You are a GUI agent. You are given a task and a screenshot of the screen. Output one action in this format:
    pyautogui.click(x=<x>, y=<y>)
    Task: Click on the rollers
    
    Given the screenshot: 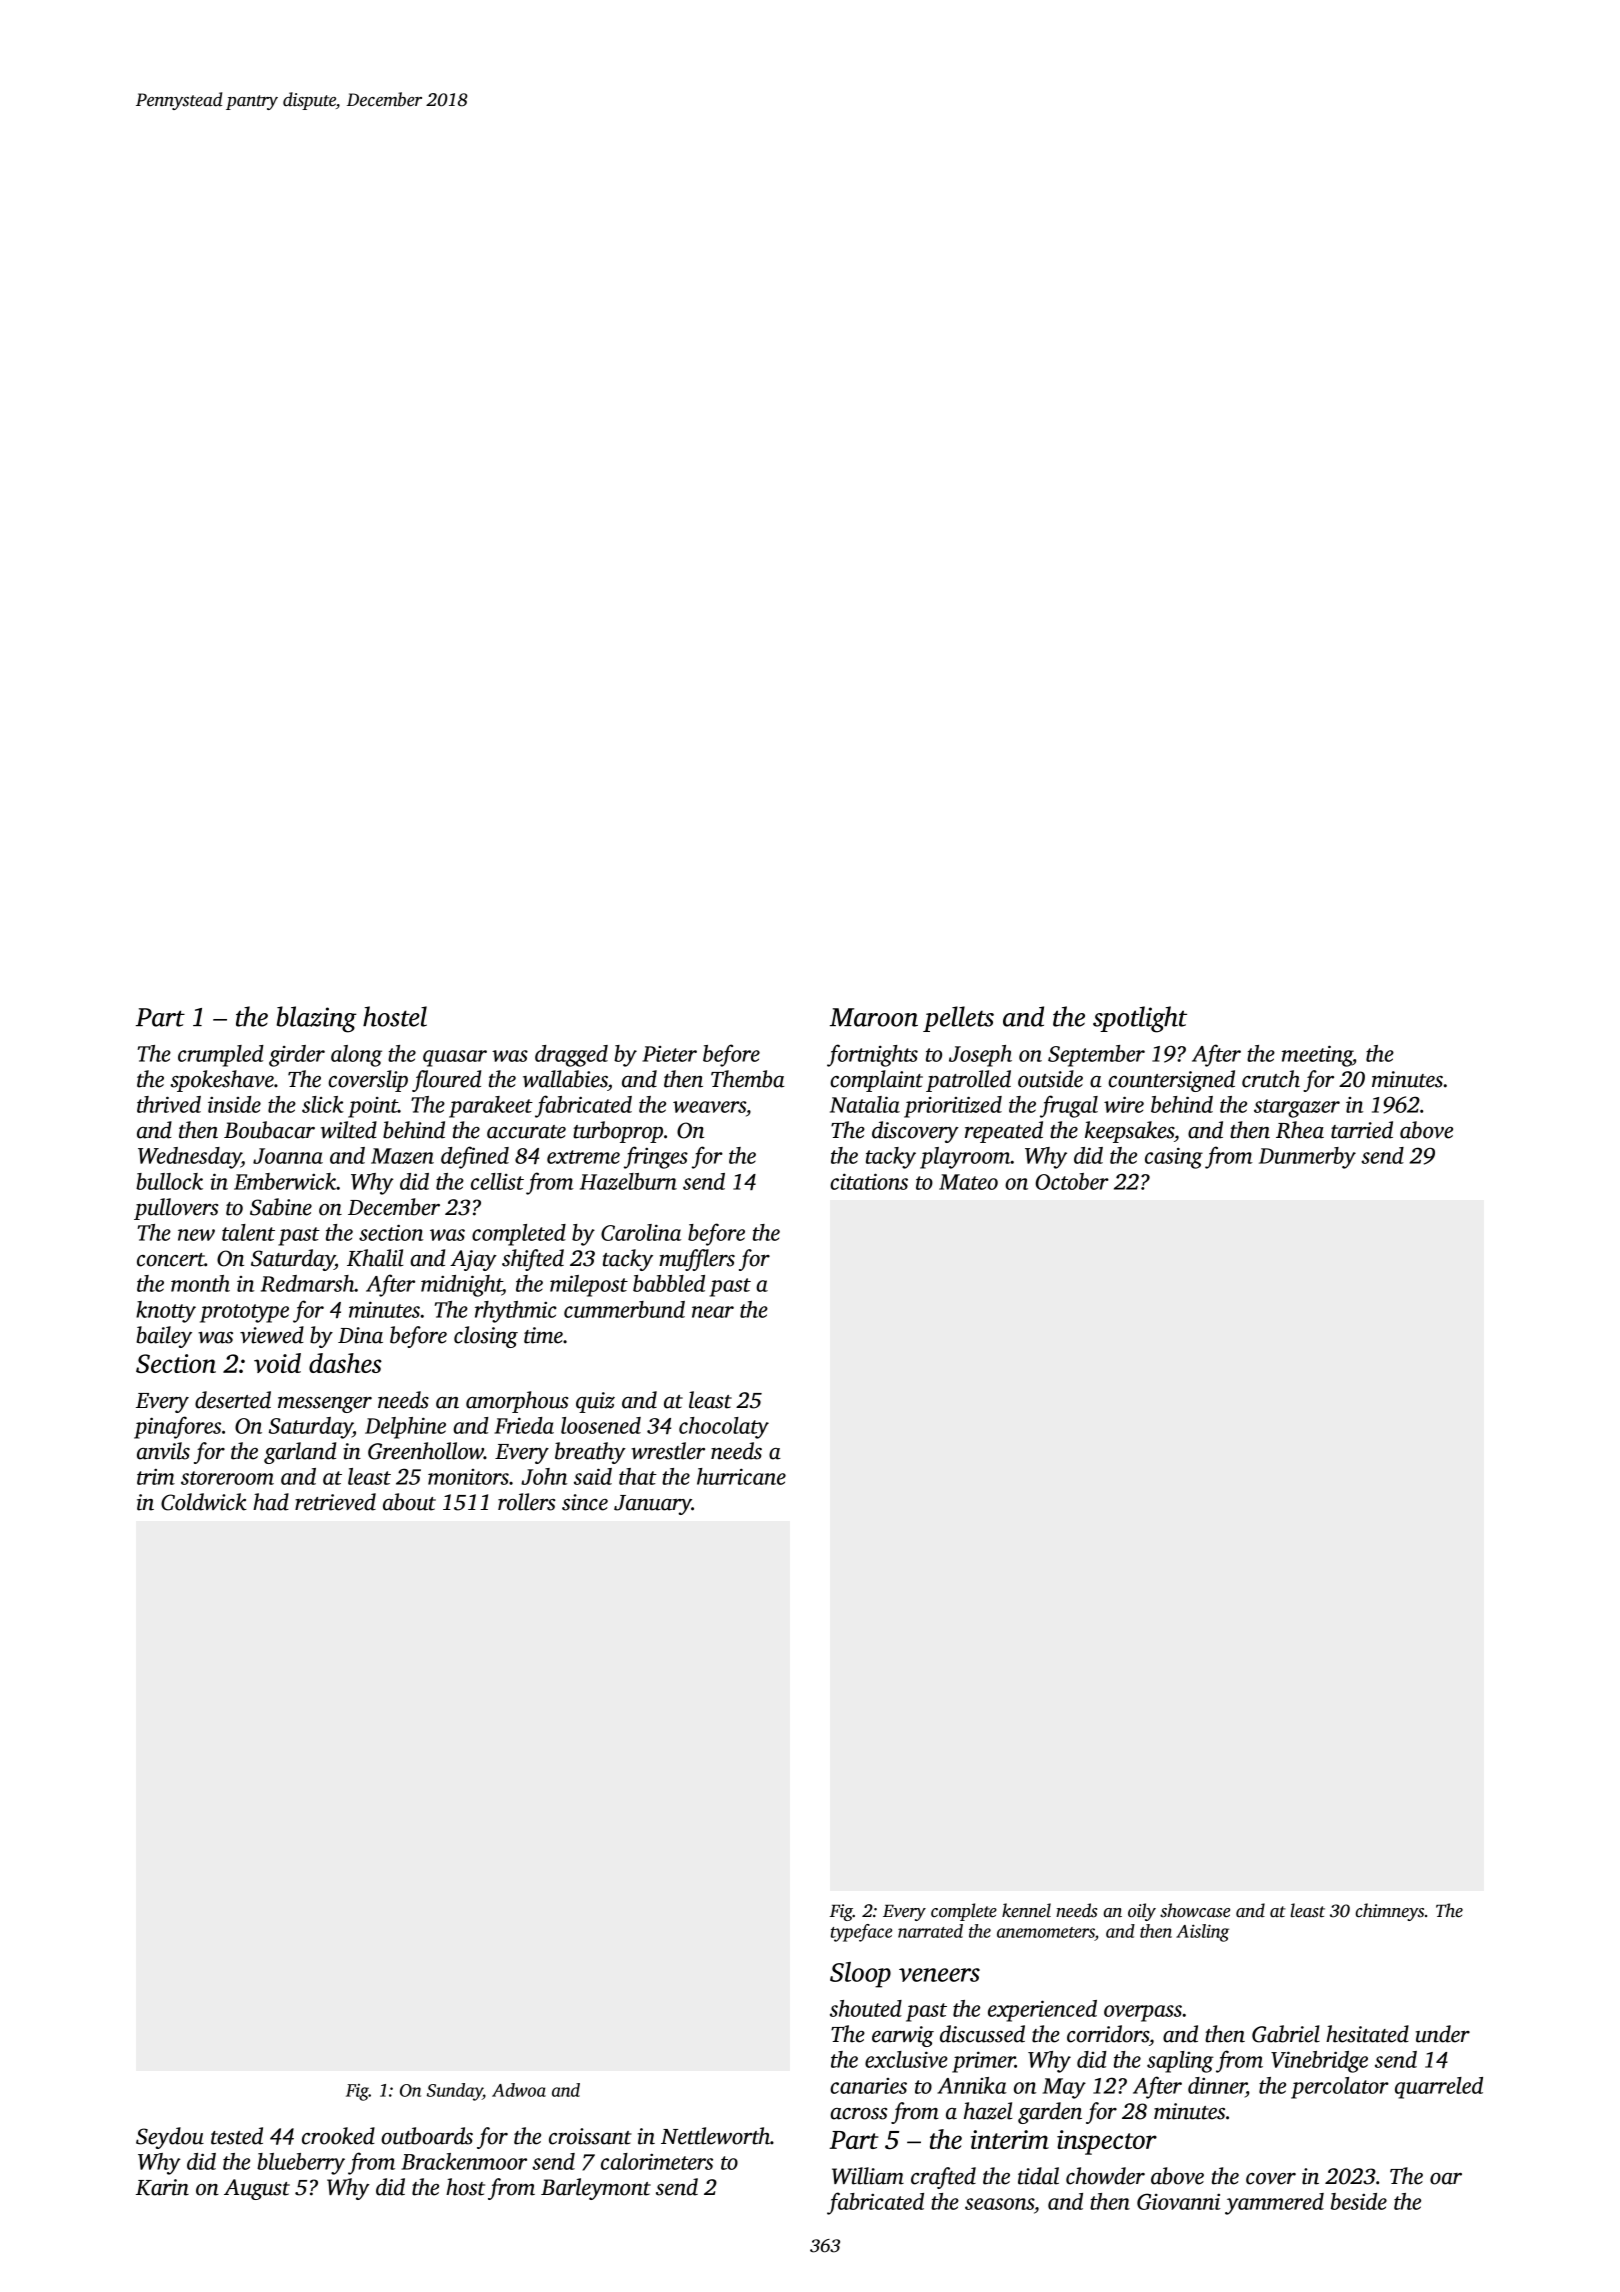 What is the action you would take?
    pyautogui.click(x=527, y=1502)
